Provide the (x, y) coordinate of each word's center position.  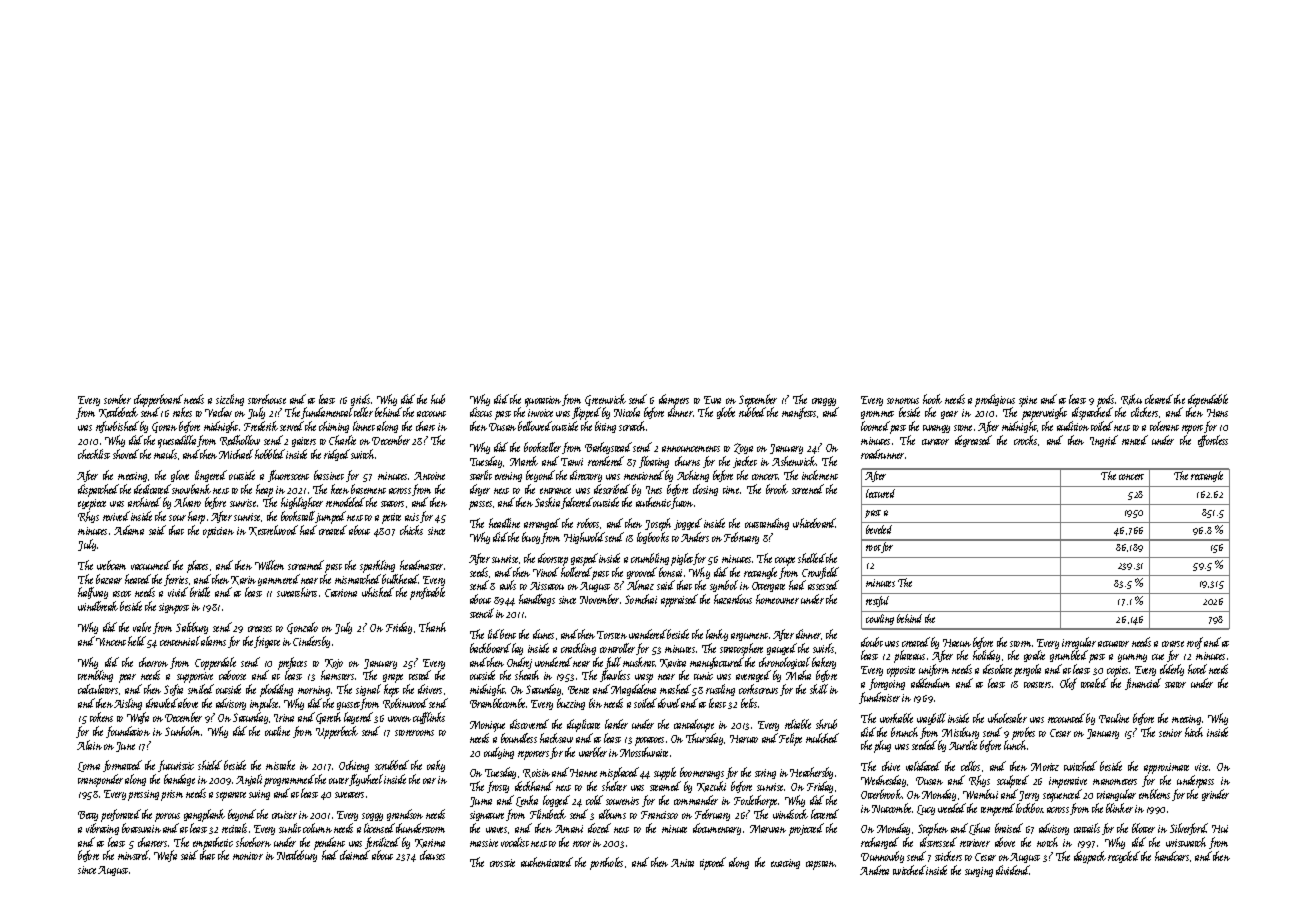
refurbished (117, 427)
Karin (243, 580)
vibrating (102, 829)
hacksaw (556, 738)
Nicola (627, 412)
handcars (1172, 856)
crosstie (502, 863)
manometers (1115, 782)
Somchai (641, 599)
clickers (1144, 412)
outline (277, 731)
